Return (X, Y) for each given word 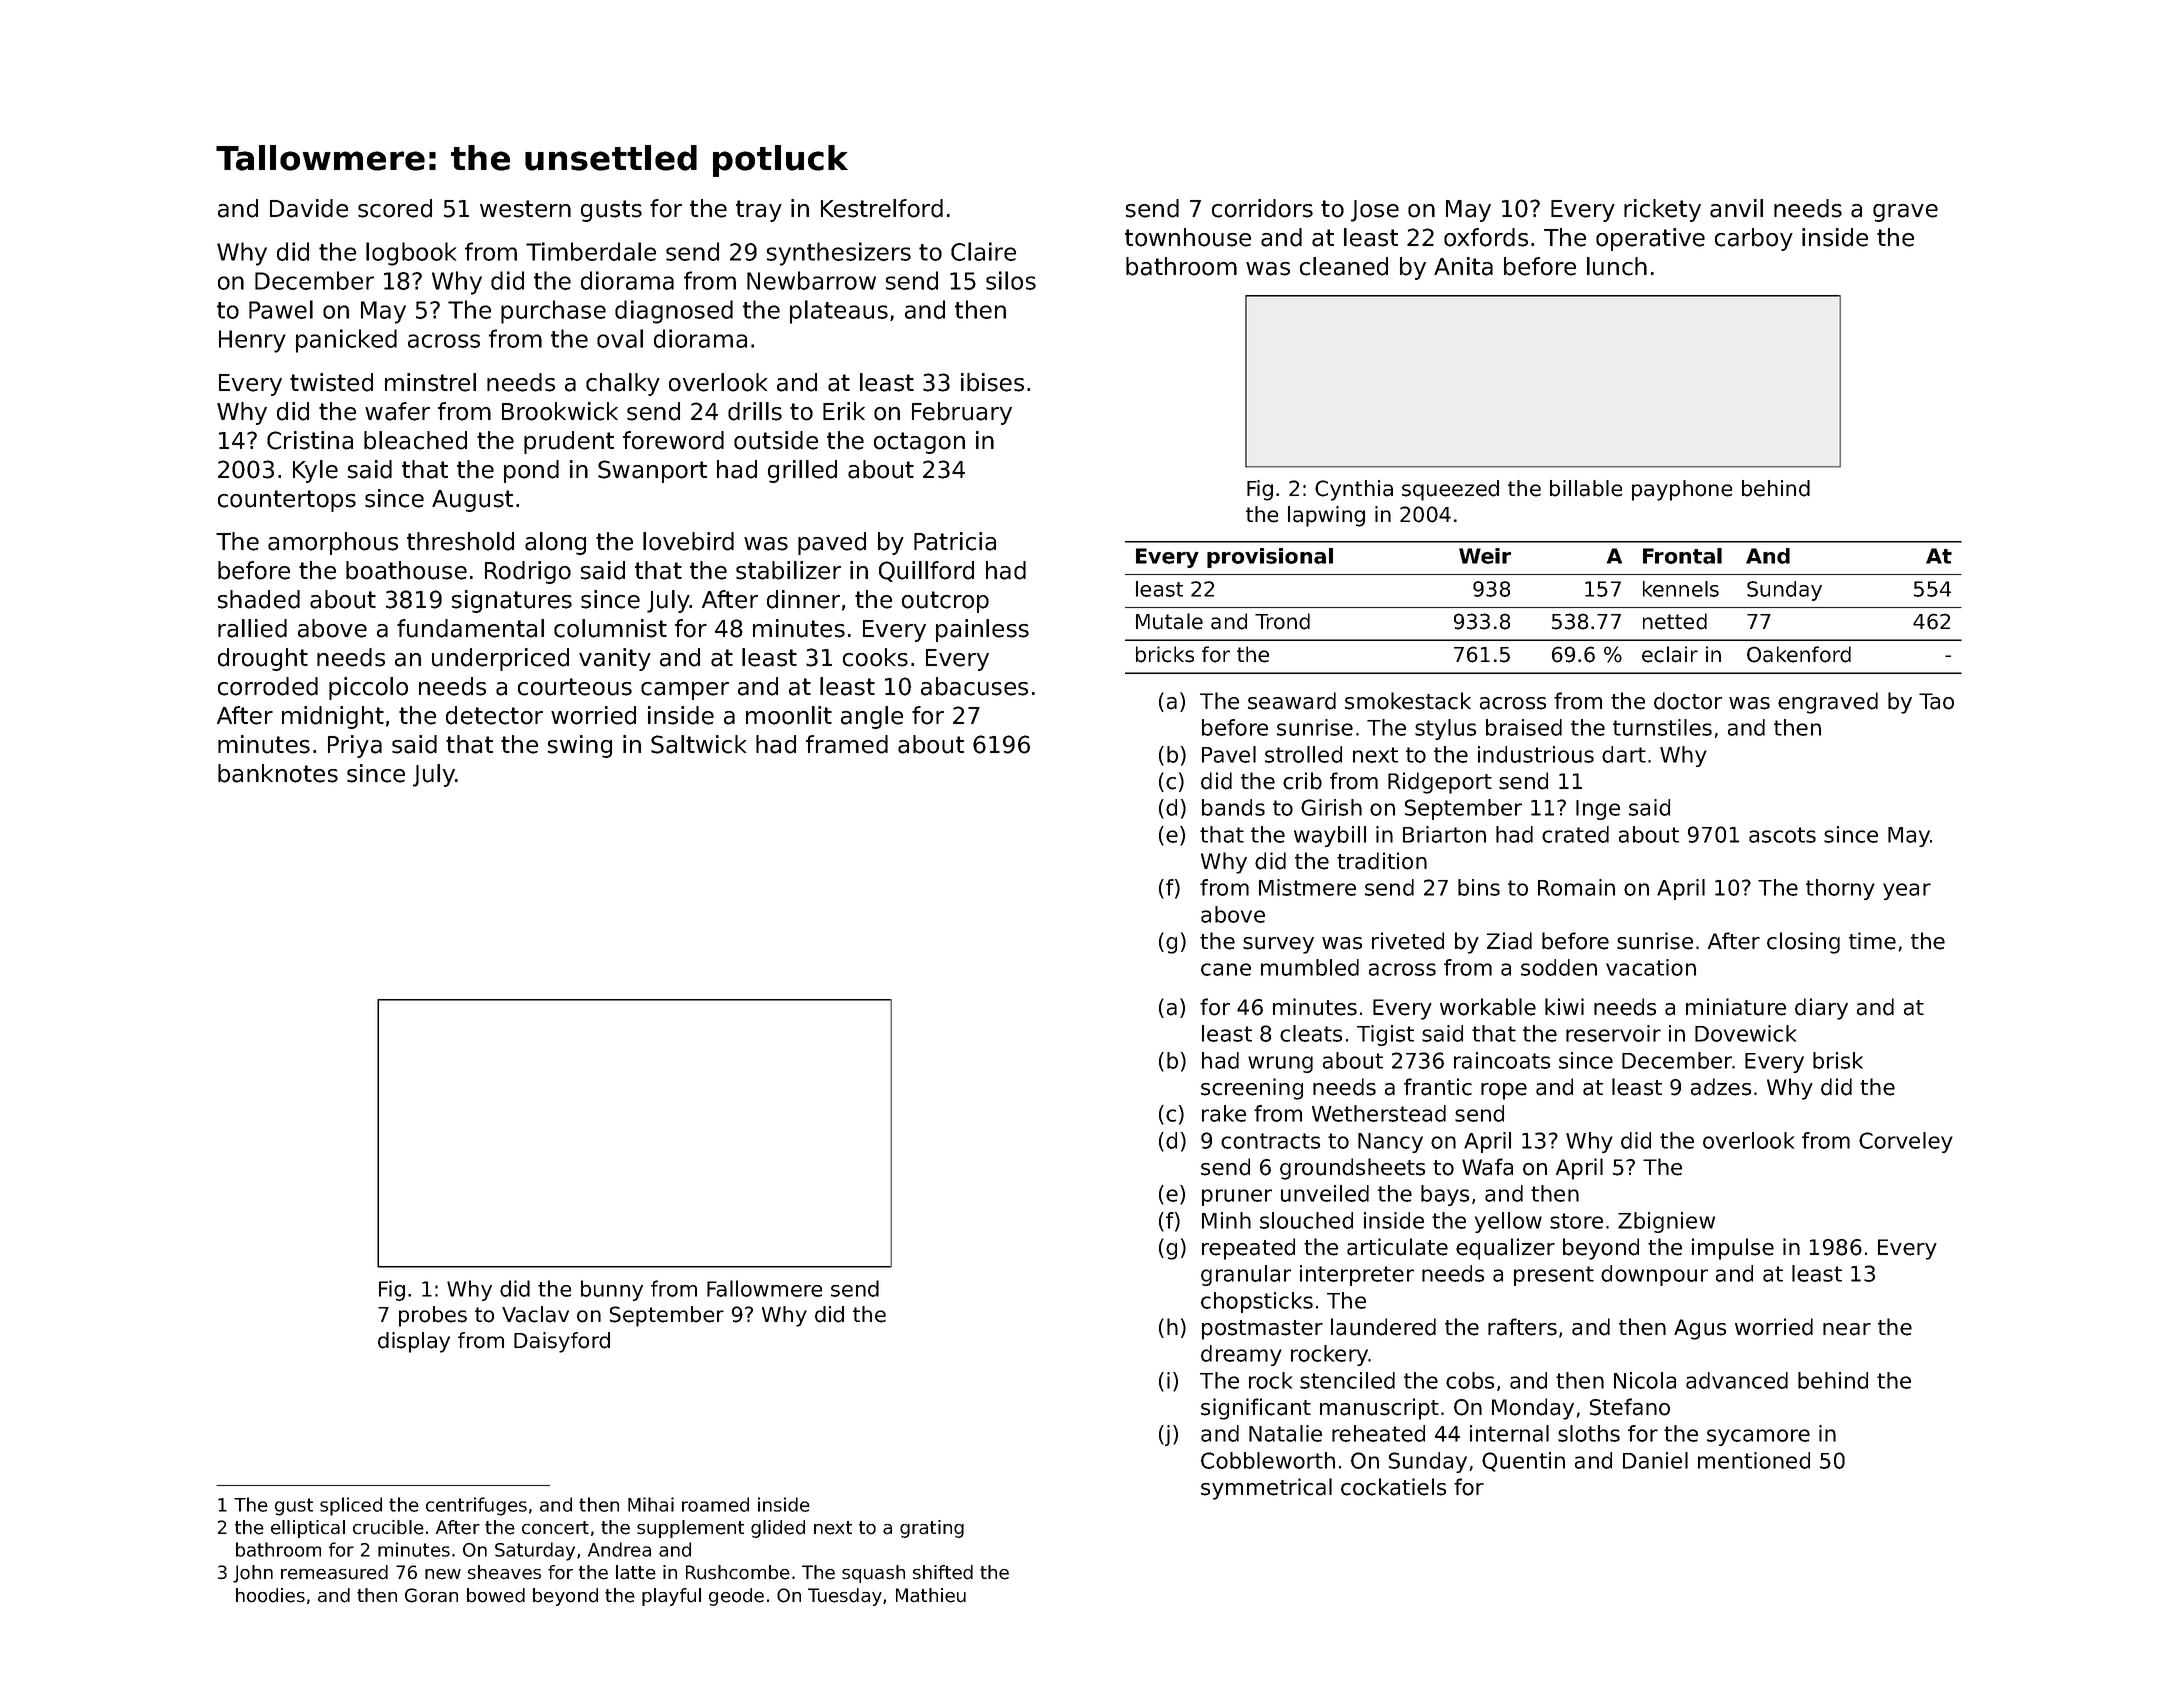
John (253, 1574)
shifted (943, 1572)
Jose (1375, 211)
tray (759, 211)
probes (433, 1316)
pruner (1237, 1197)
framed (847, 744)
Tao (1936, 701)
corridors (1262, 208)
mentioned (1754, 1460)
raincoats (1502, 1060)
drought (263, 659)
